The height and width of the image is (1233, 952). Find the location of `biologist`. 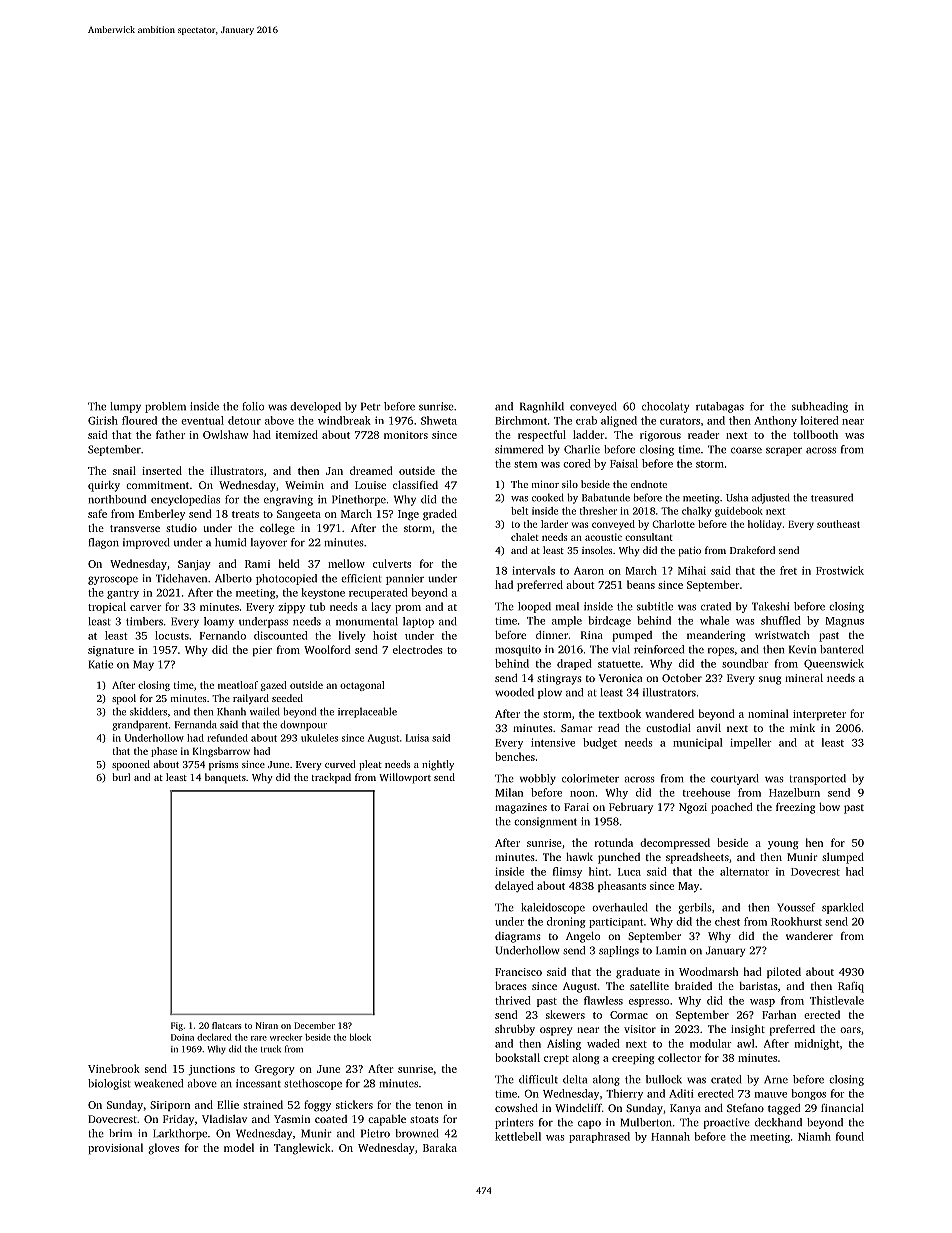

biologist is located at coordinates (109, 1084).
